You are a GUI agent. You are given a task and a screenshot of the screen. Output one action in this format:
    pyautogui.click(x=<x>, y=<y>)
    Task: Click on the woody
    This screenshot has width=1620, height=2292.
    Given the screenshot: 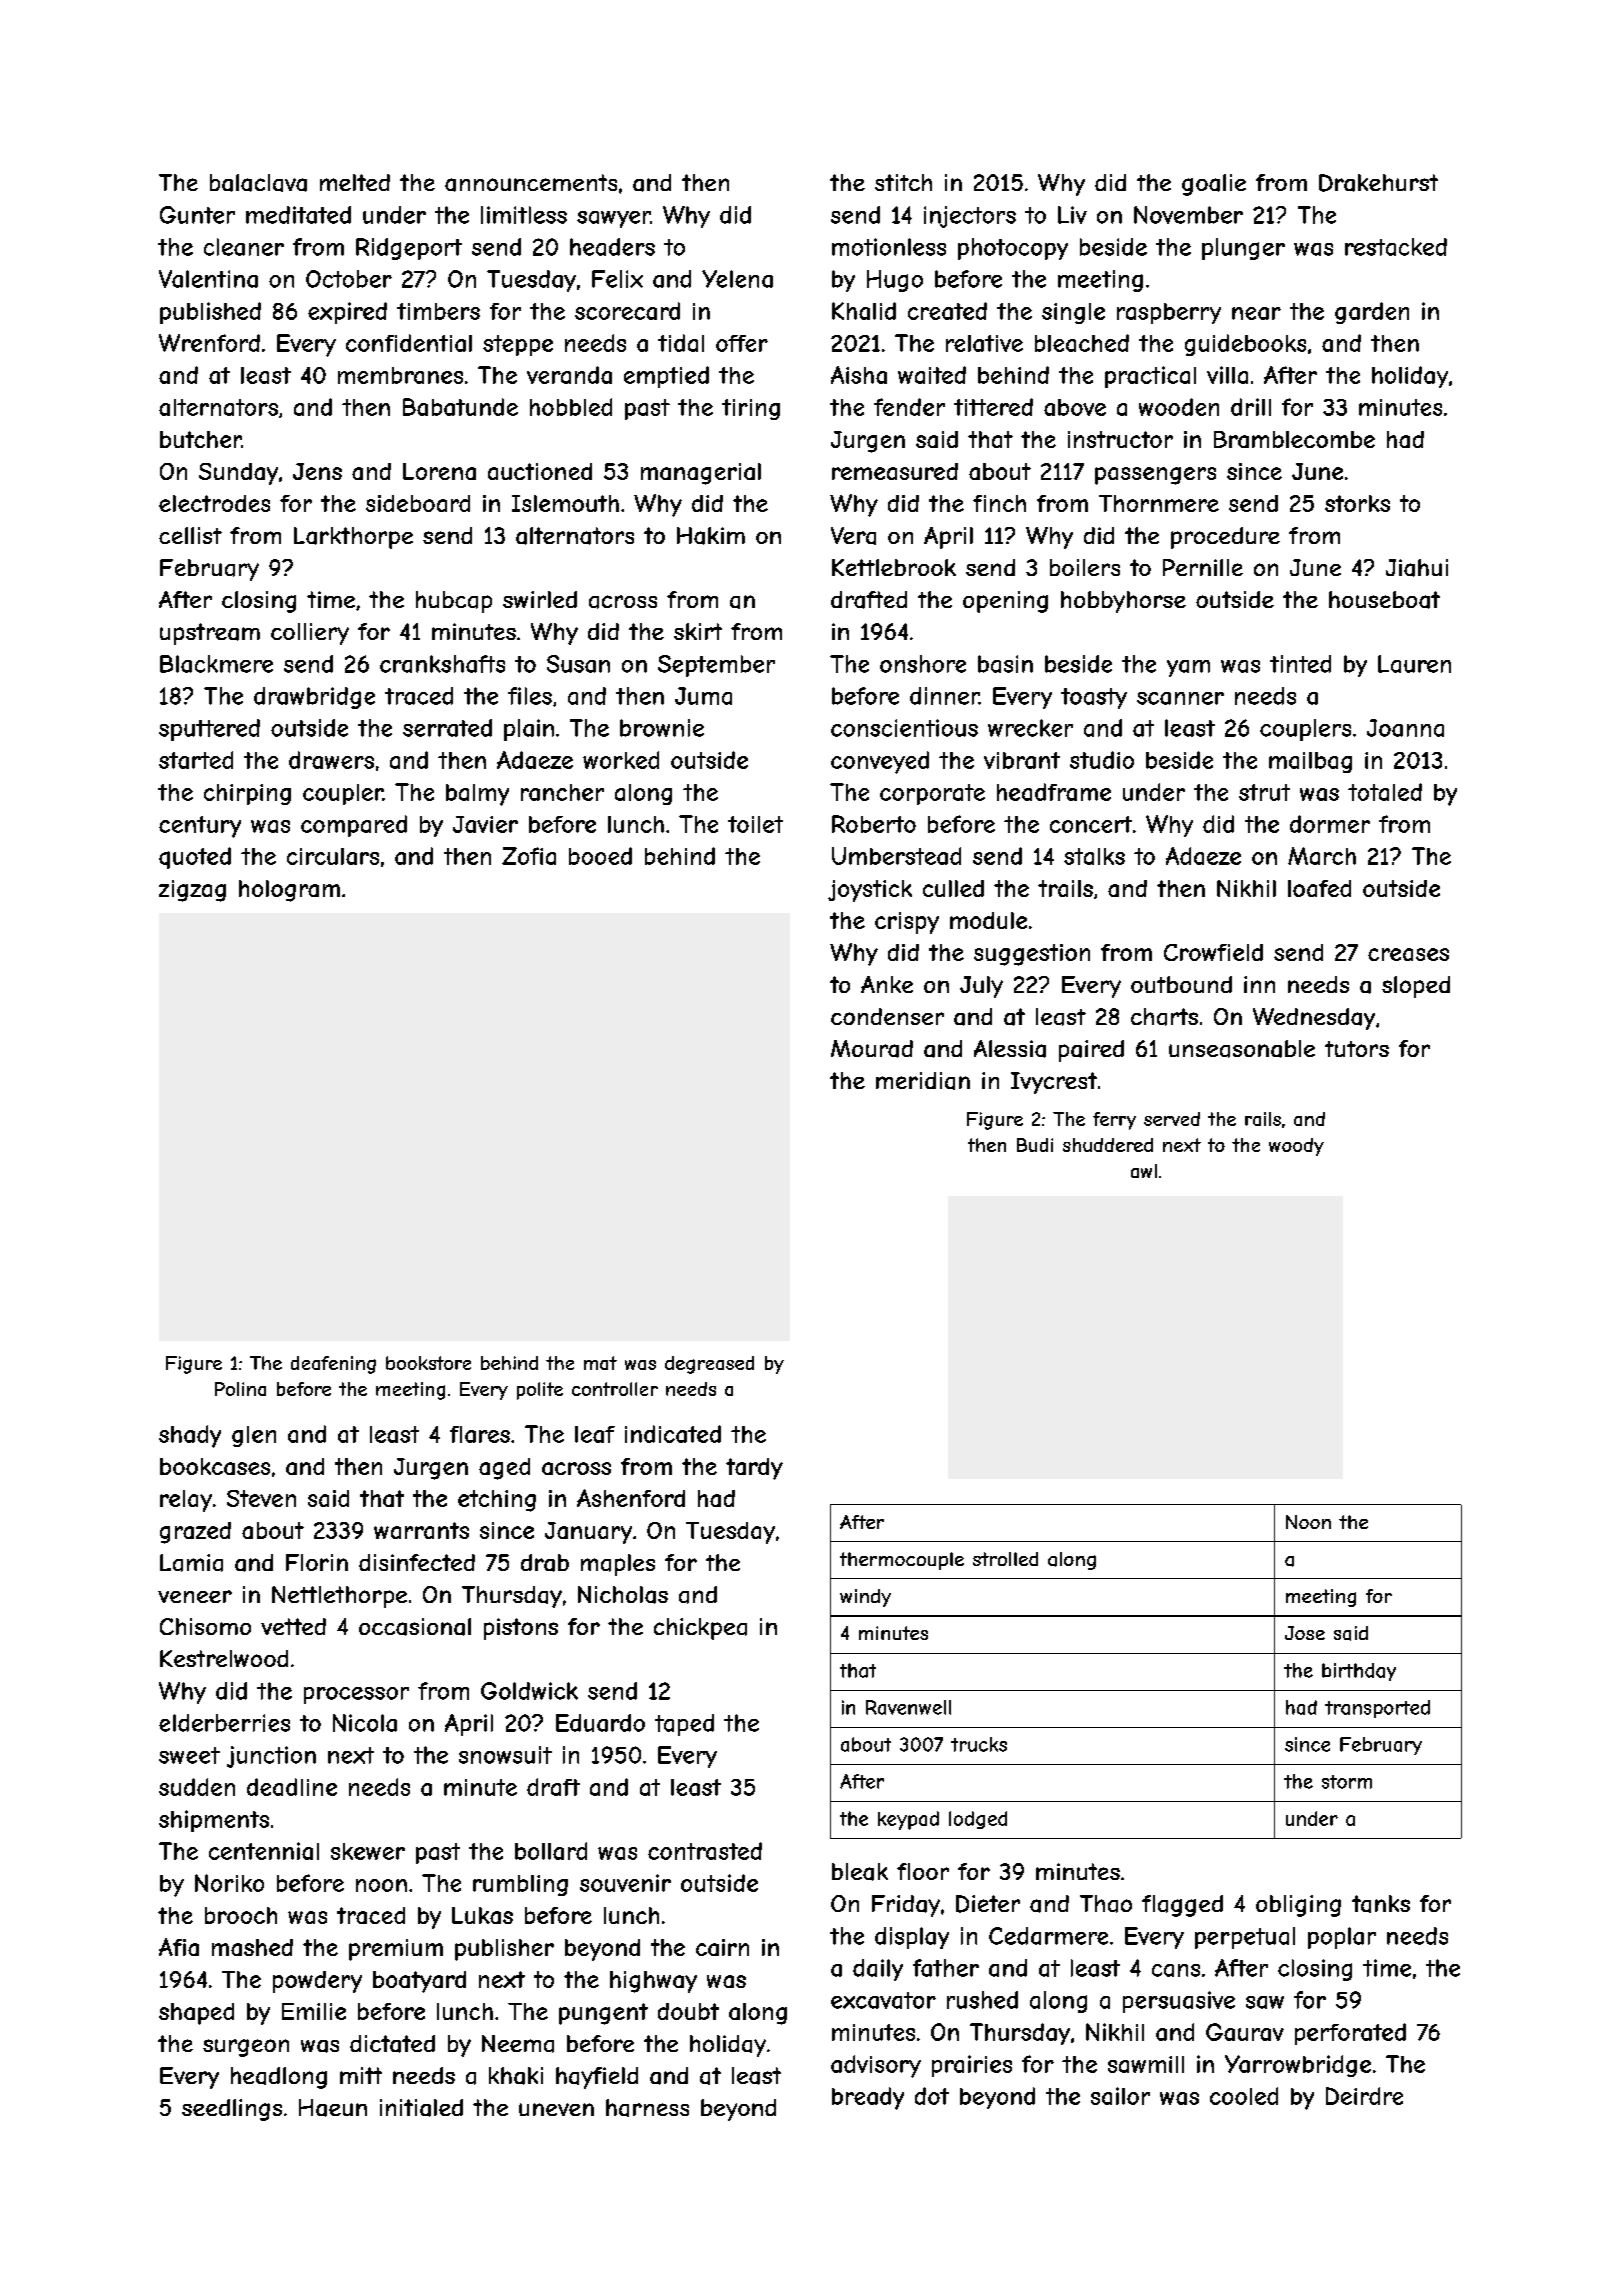 What is the action you would take?
    pyautogui.click(x=1296, y=1147)
